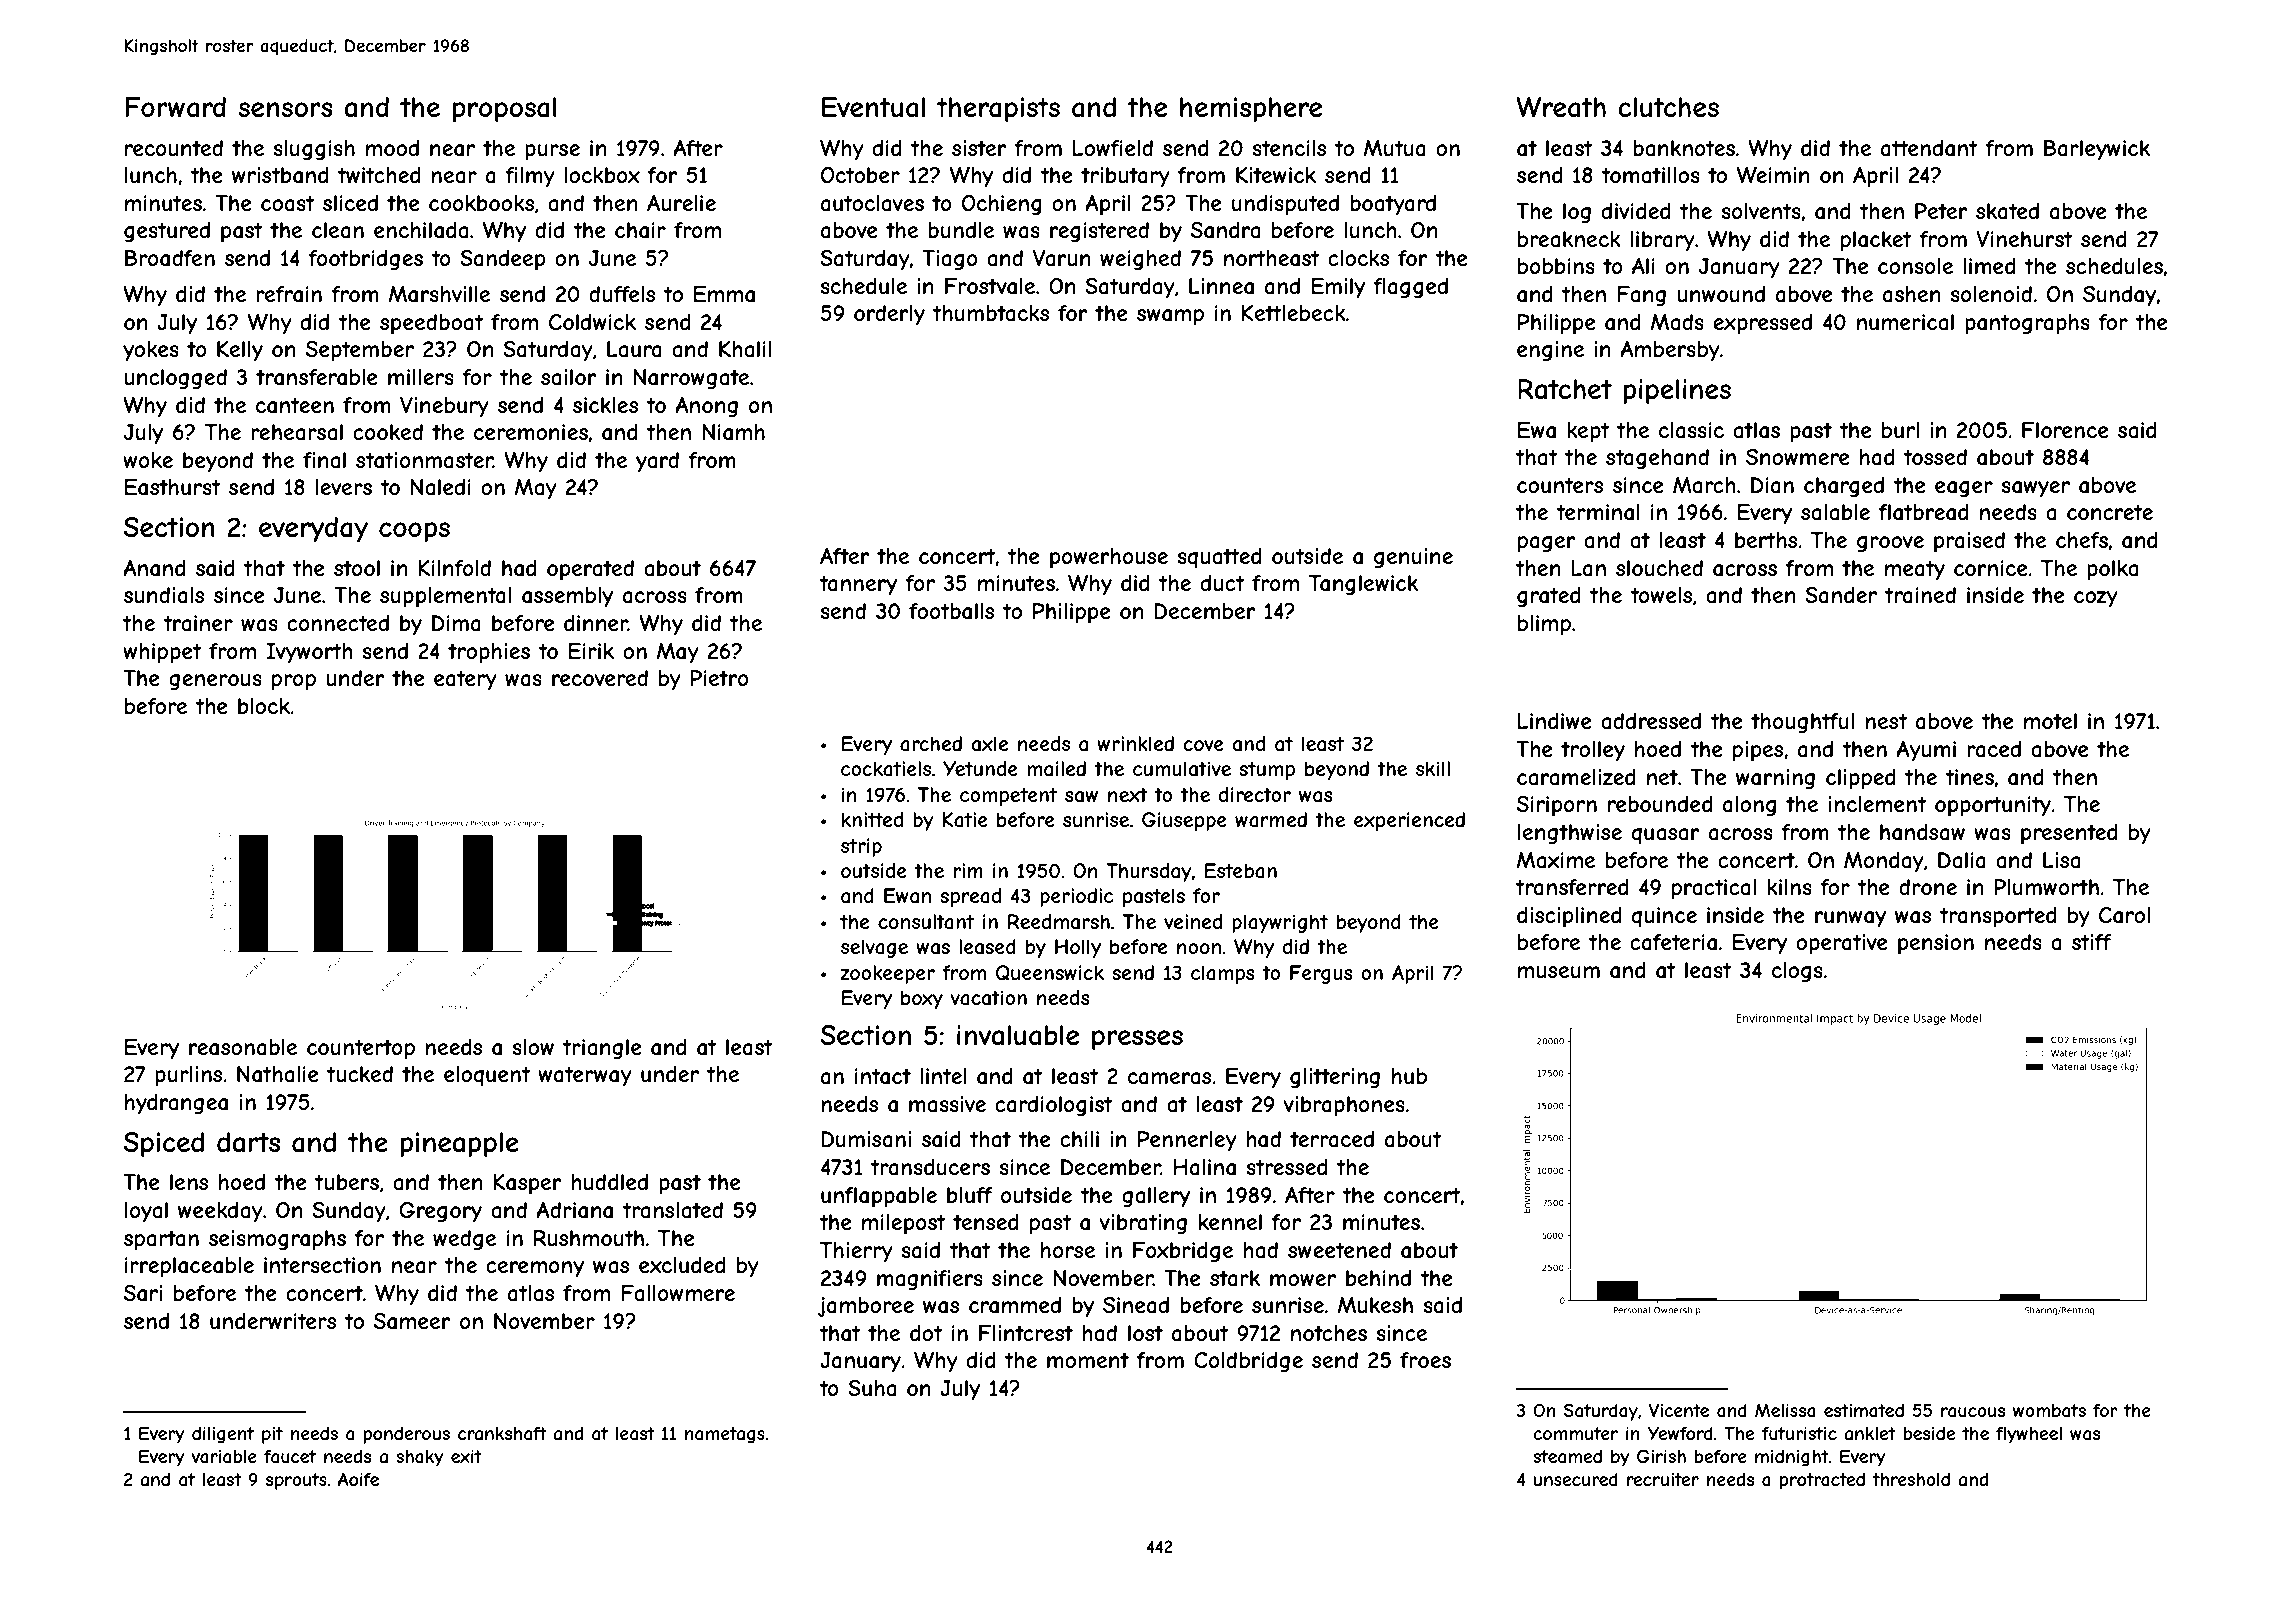 This document has height=1620, width=2292. I want to click on periodic, so click(1077, 897).
